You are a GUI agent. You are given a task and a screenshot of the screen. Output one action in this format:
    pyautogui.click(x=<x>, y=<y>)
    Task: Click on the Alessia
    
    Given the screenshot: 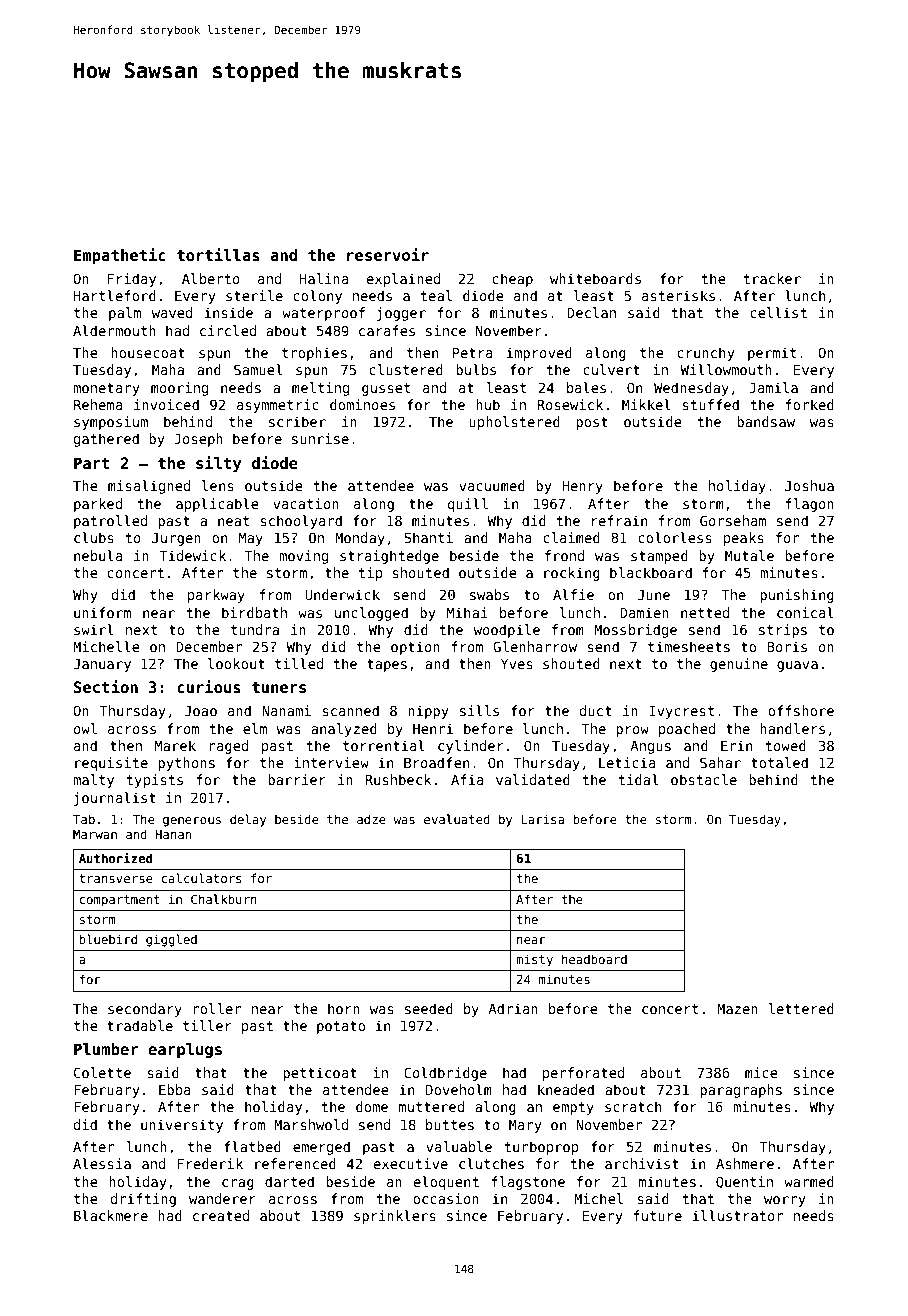 What is the action you would take?
    pyautogui.click(x=102, y=1163)
